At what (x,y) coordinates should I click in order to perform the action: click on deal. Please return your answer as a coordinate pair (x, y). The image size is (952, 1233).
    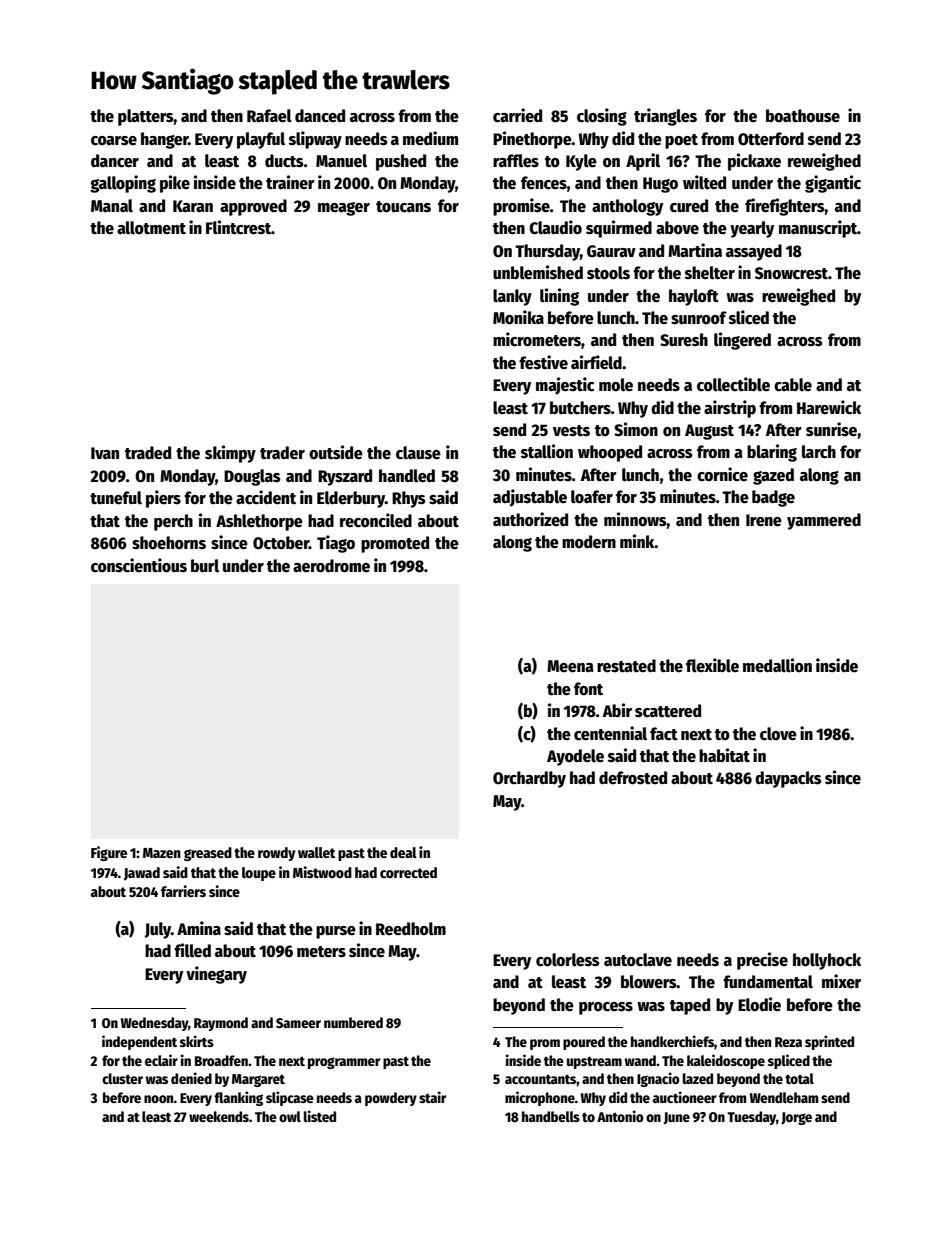
    Looking at the image, I should click on (403, 852).
